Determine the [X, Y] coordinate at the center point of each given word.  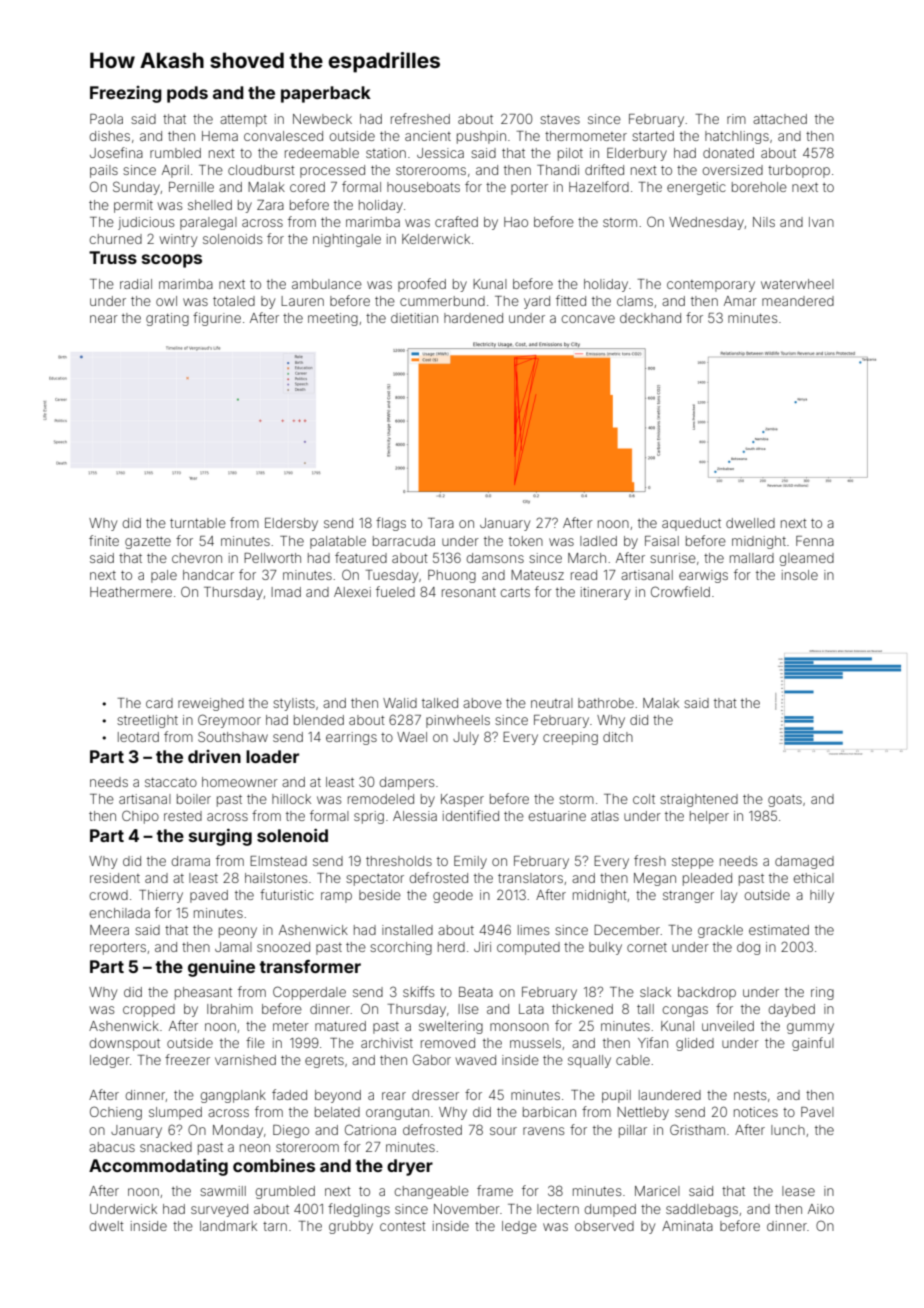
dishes [110, 136]
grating [167, 319]
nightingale [347, 240]
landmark [228, 1226]
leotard [138, 737]
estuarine [557, 816]
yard [537, 302]
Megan [655, 879]
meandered [798, 301]
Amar [740, 301]
